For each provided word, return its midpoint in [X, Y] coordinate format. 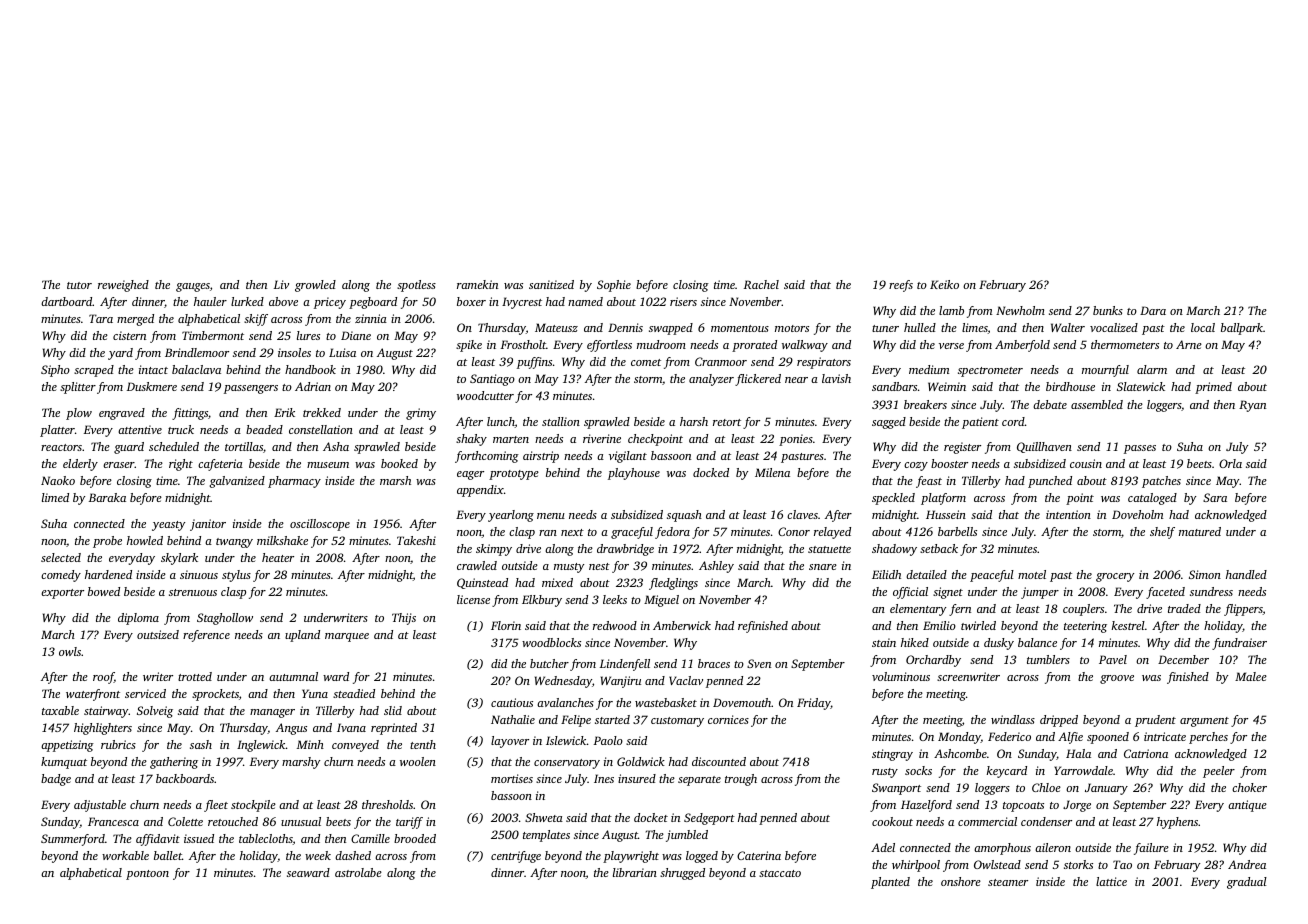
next [572, 532]
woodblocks [551, 642]
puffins [534, 363]
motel [1032, 574]
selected [61, 557]
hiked [915, 642]
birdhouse [1070, 386]
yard [120, 354]
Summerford [73, 840]
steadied [354, 693]
